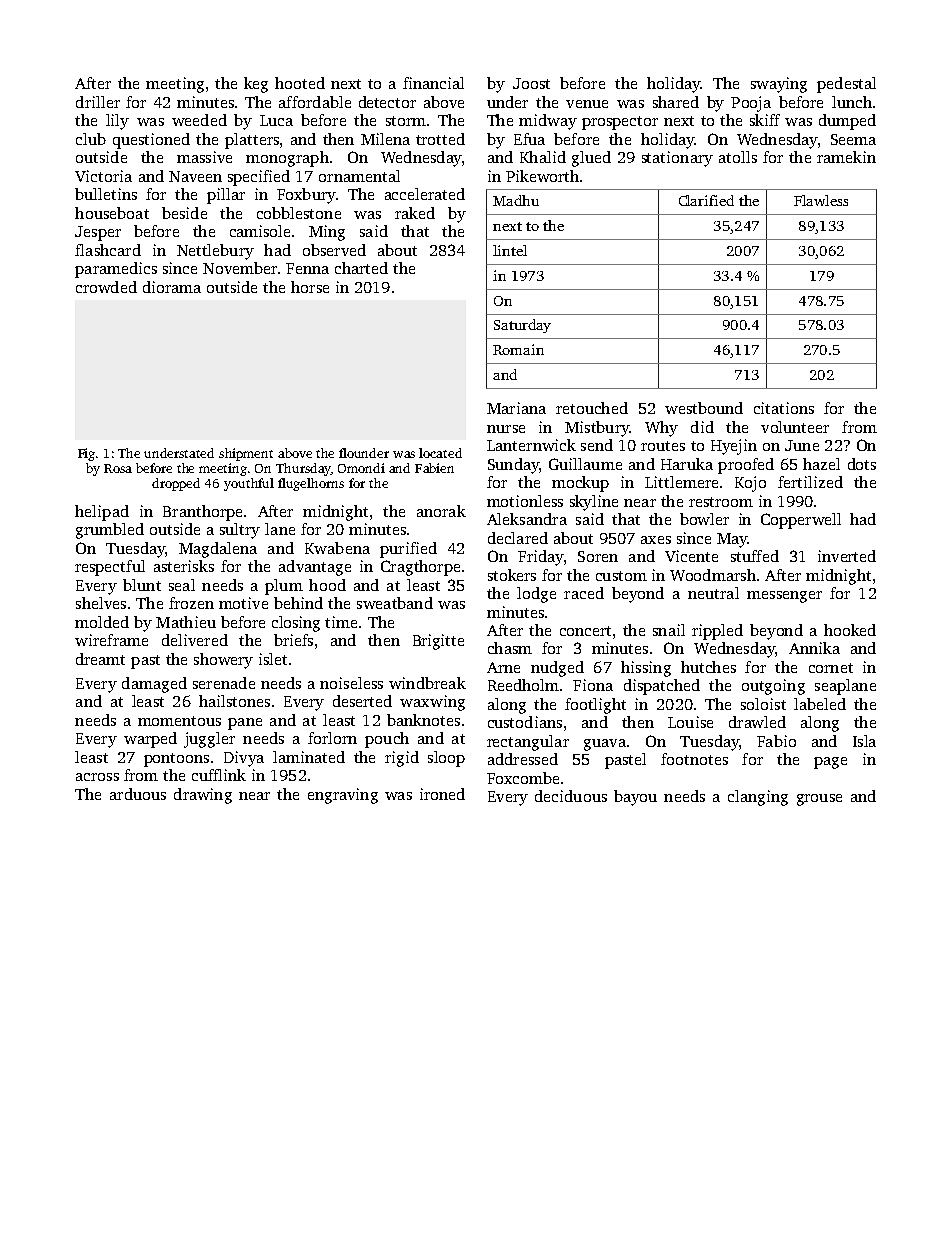 Image resolution: width=952 pixels, height=1233 pixels. Describe the element at coordinates (784, 408) in the screenshot. I see `citations` at that location.
